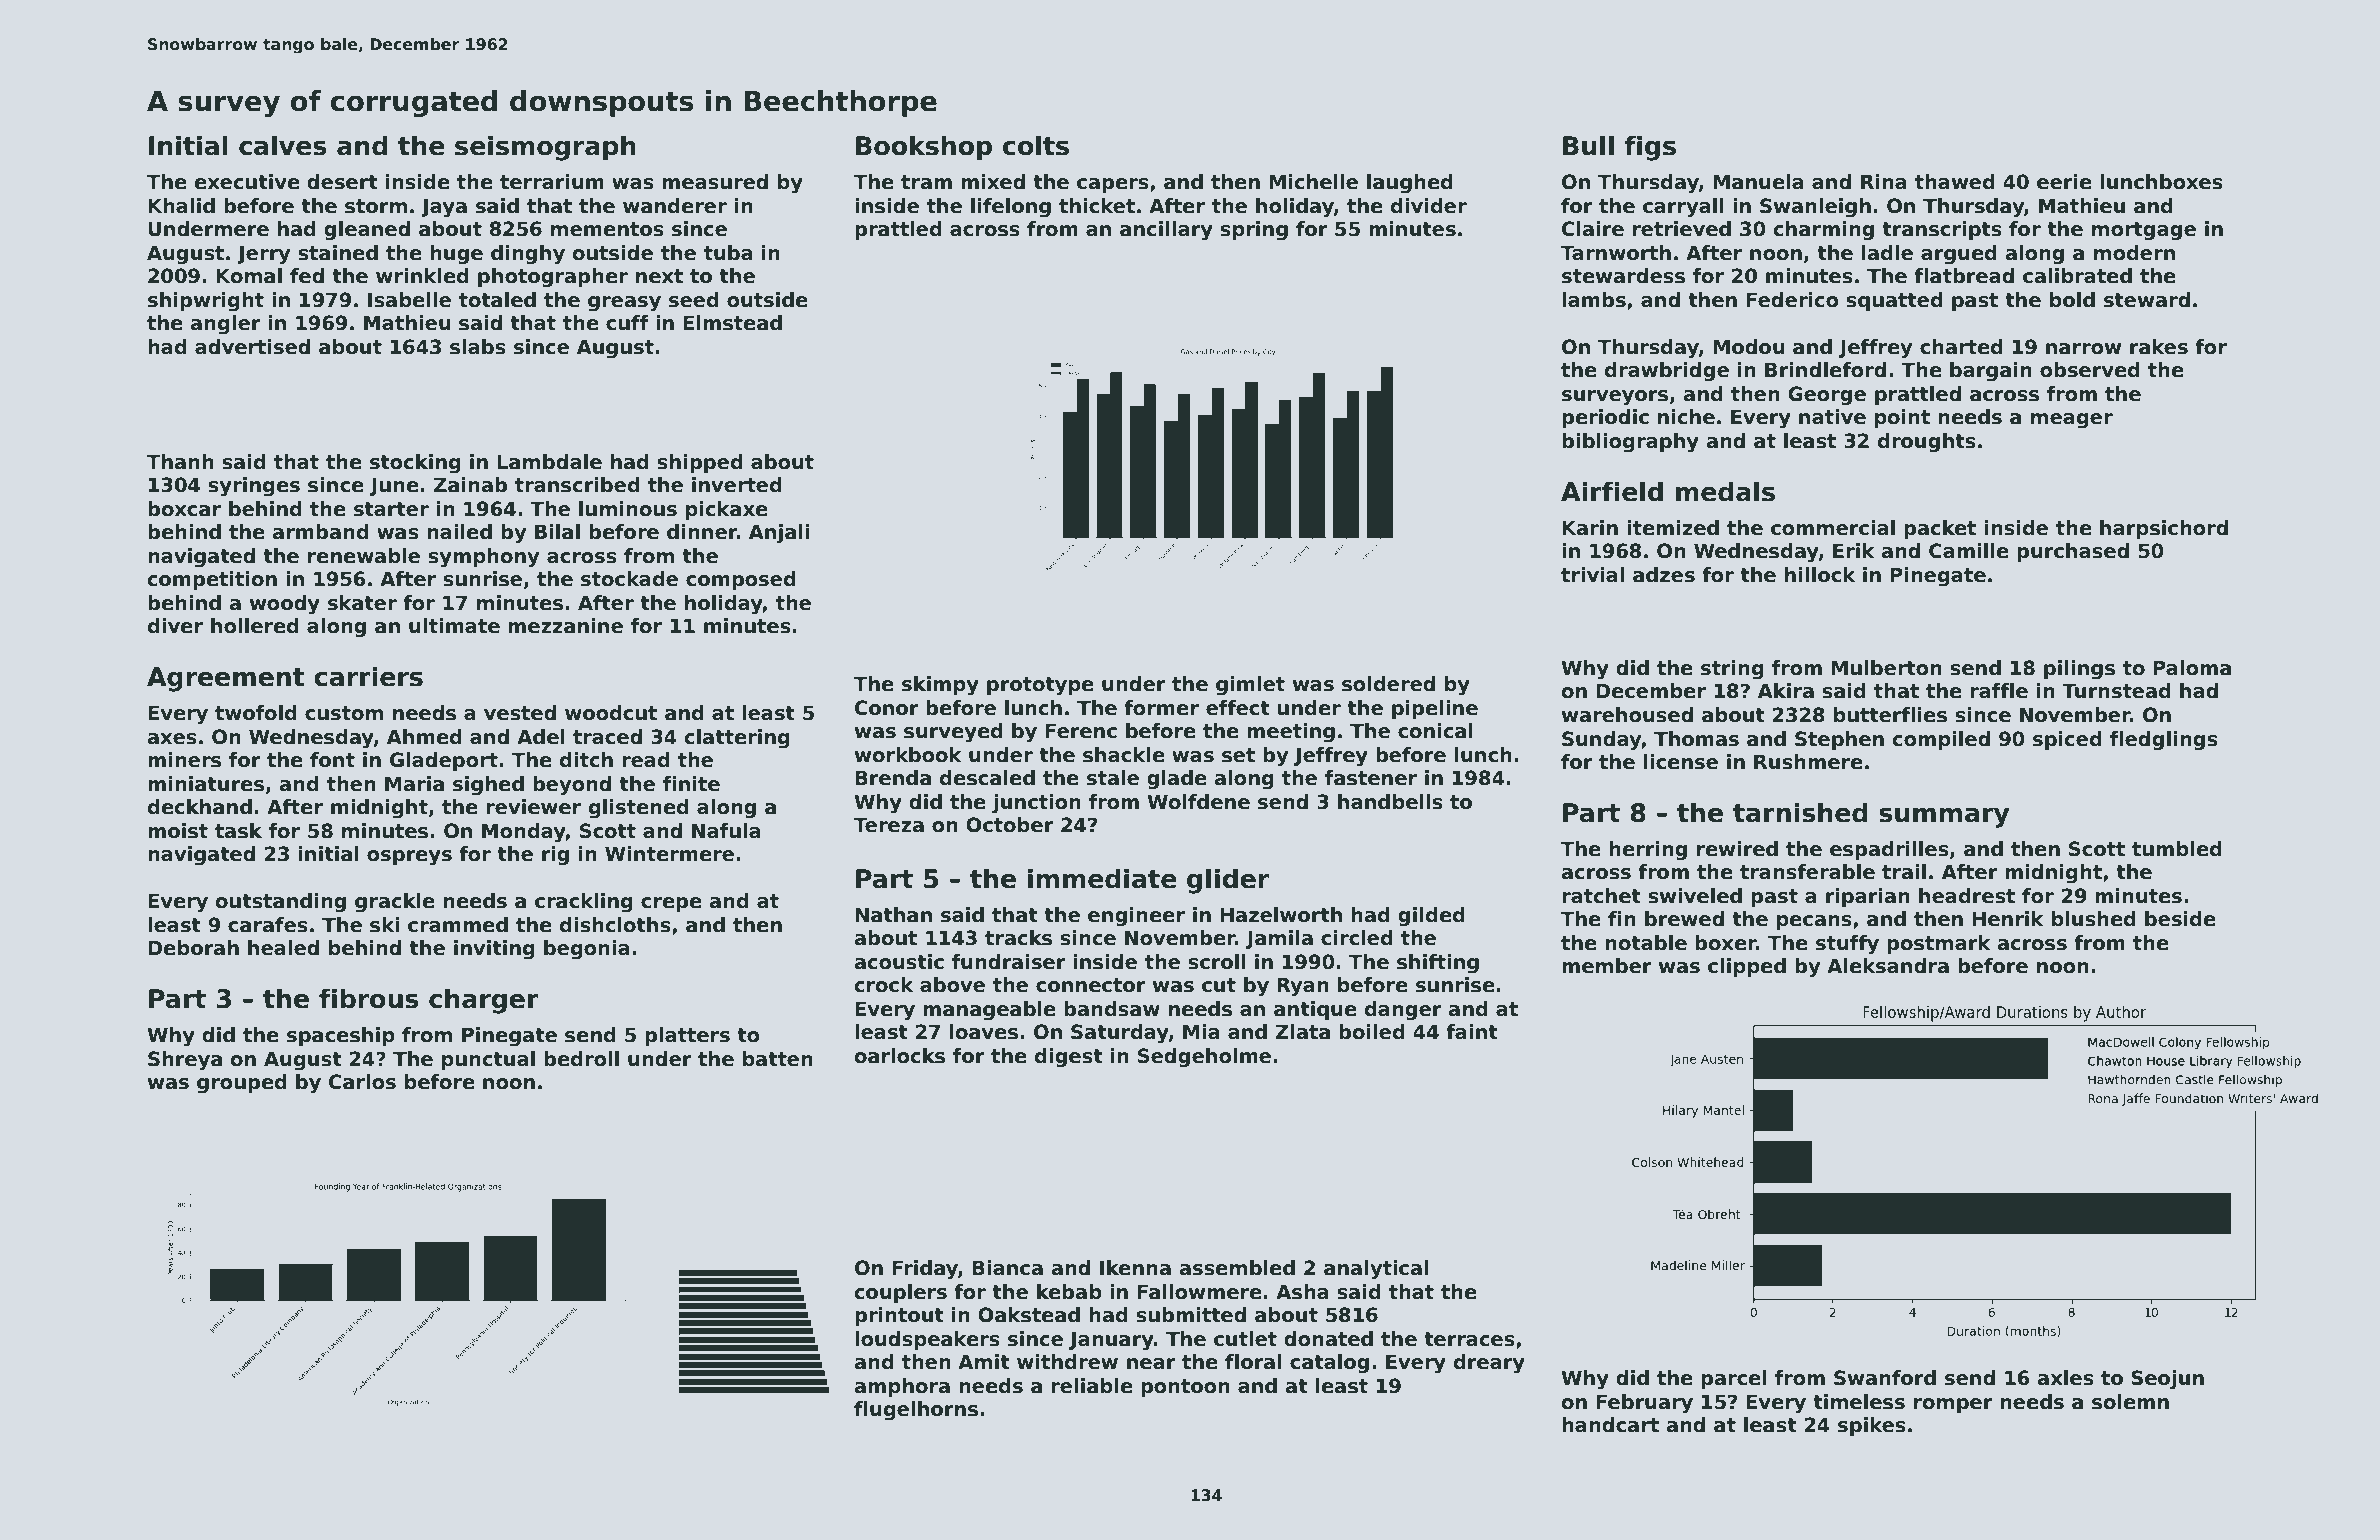  What do you see at coordinates (691, 784) in the image?
I see `finite` at bounding box center [691, 784].
